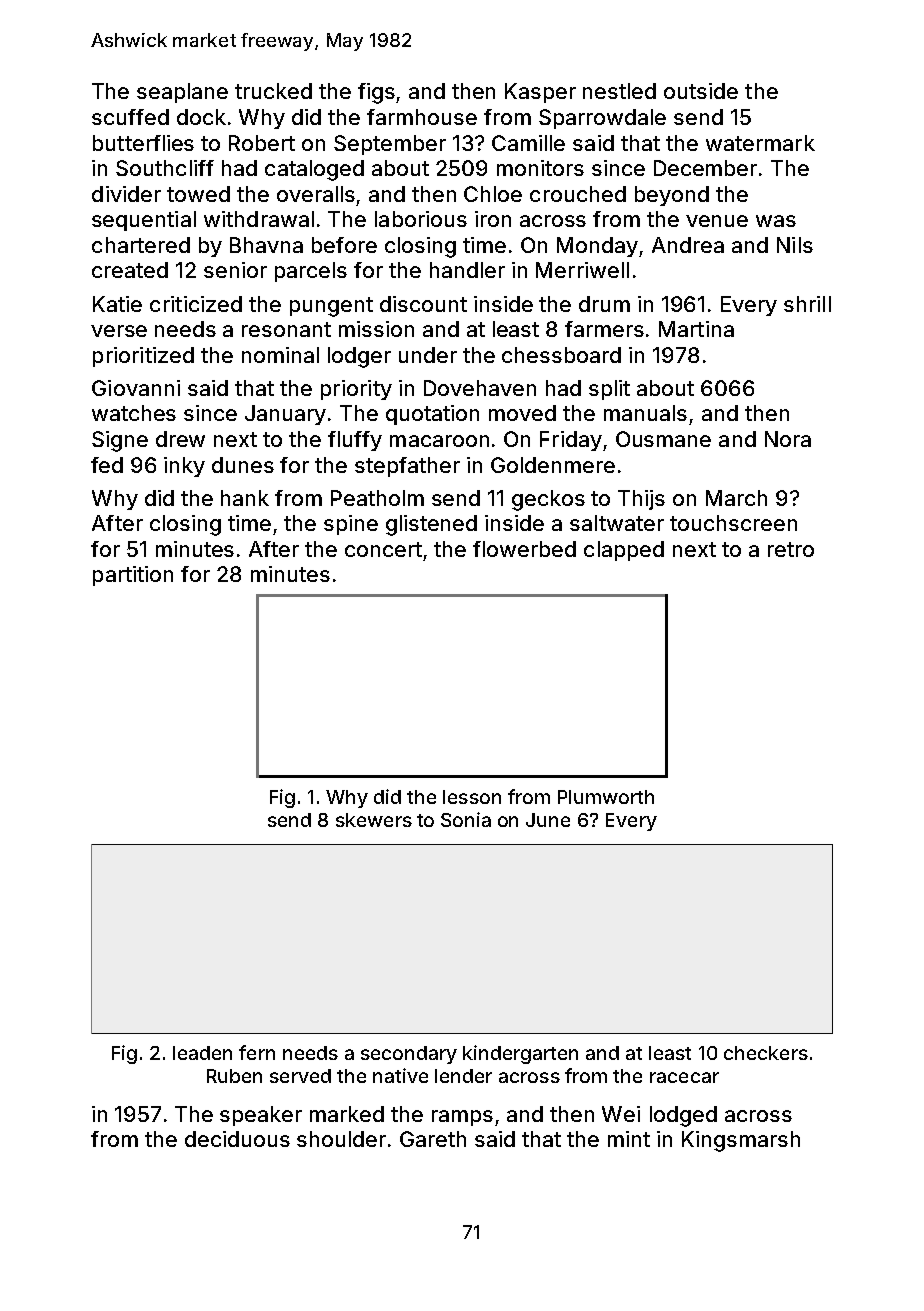 The image size is (924, 1311). What do you see at coordinates (701, 91) in the image?
I see `outside` at bounding box center [701, 91].
